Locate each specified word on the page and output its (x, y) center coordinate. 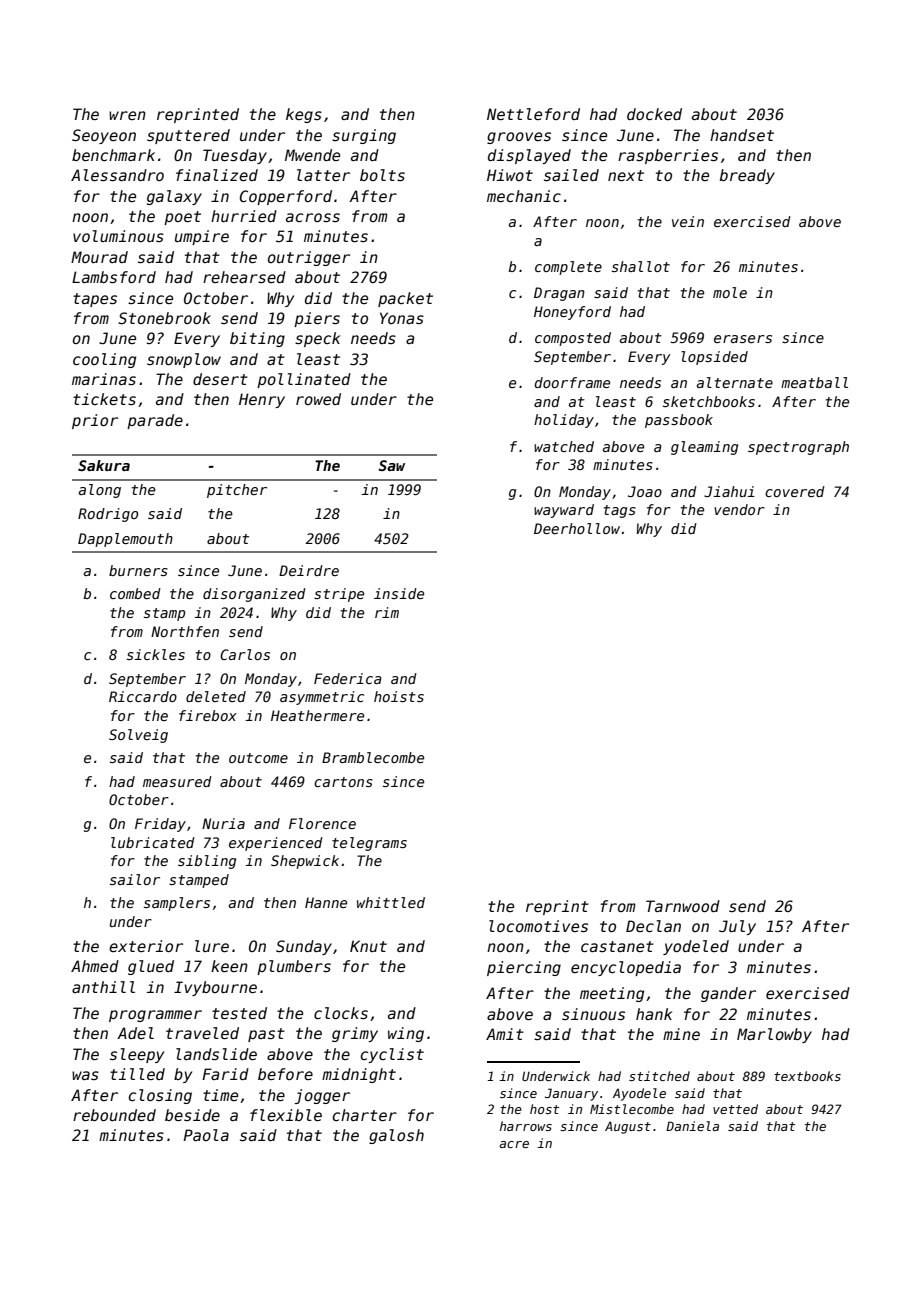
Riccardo (143, 696)
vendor (739, 509)
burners (138, 570)
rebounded (114, 1115)
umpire (202, 237)
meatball (814, 382)
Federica (348, 678)
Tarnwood (683, 906)
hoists (399, 696)
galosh (396, 1136)
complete (568, 268)
